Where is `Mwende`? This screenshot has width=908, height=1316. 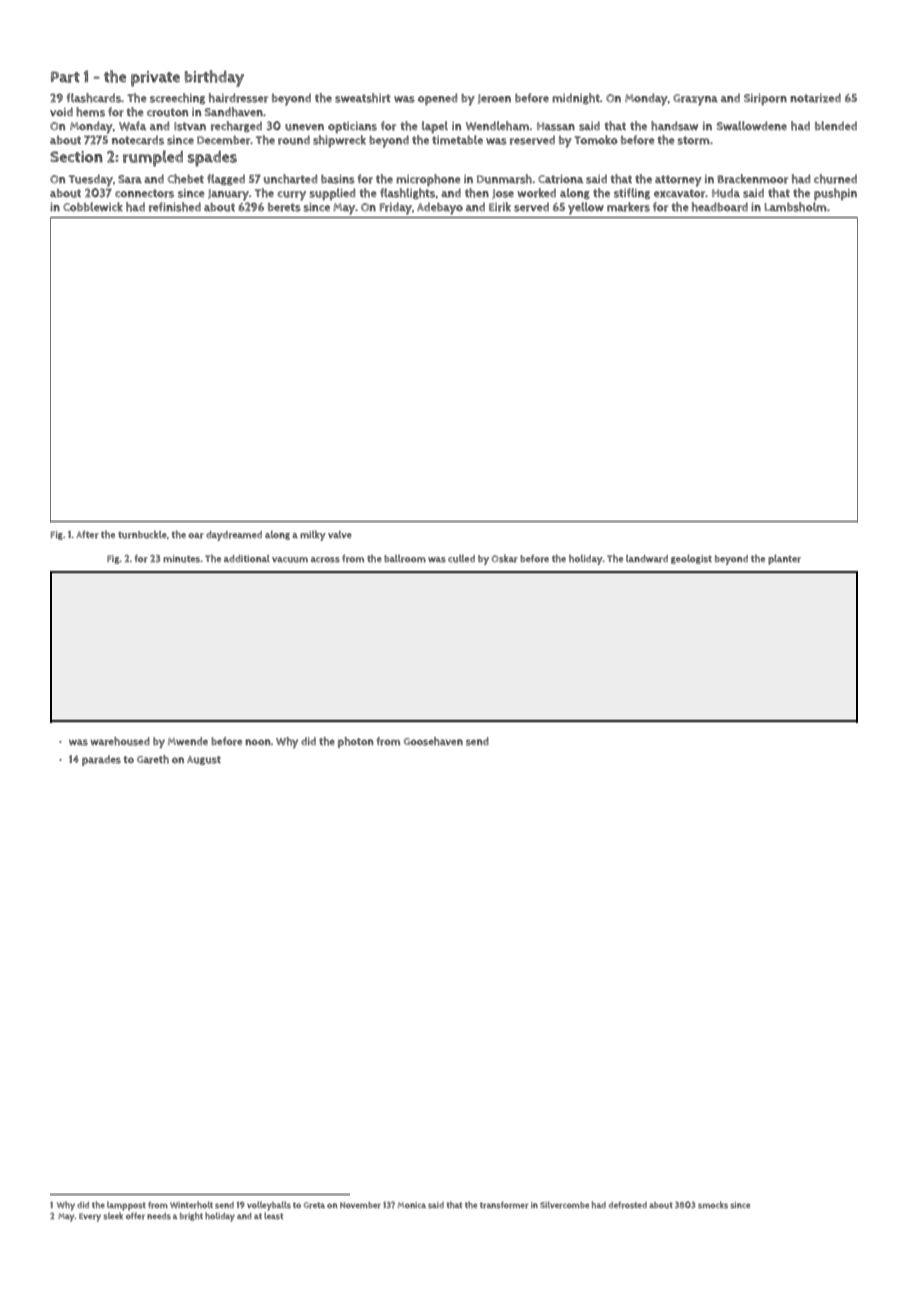 Mwende is located at coordinates (188, 741).
